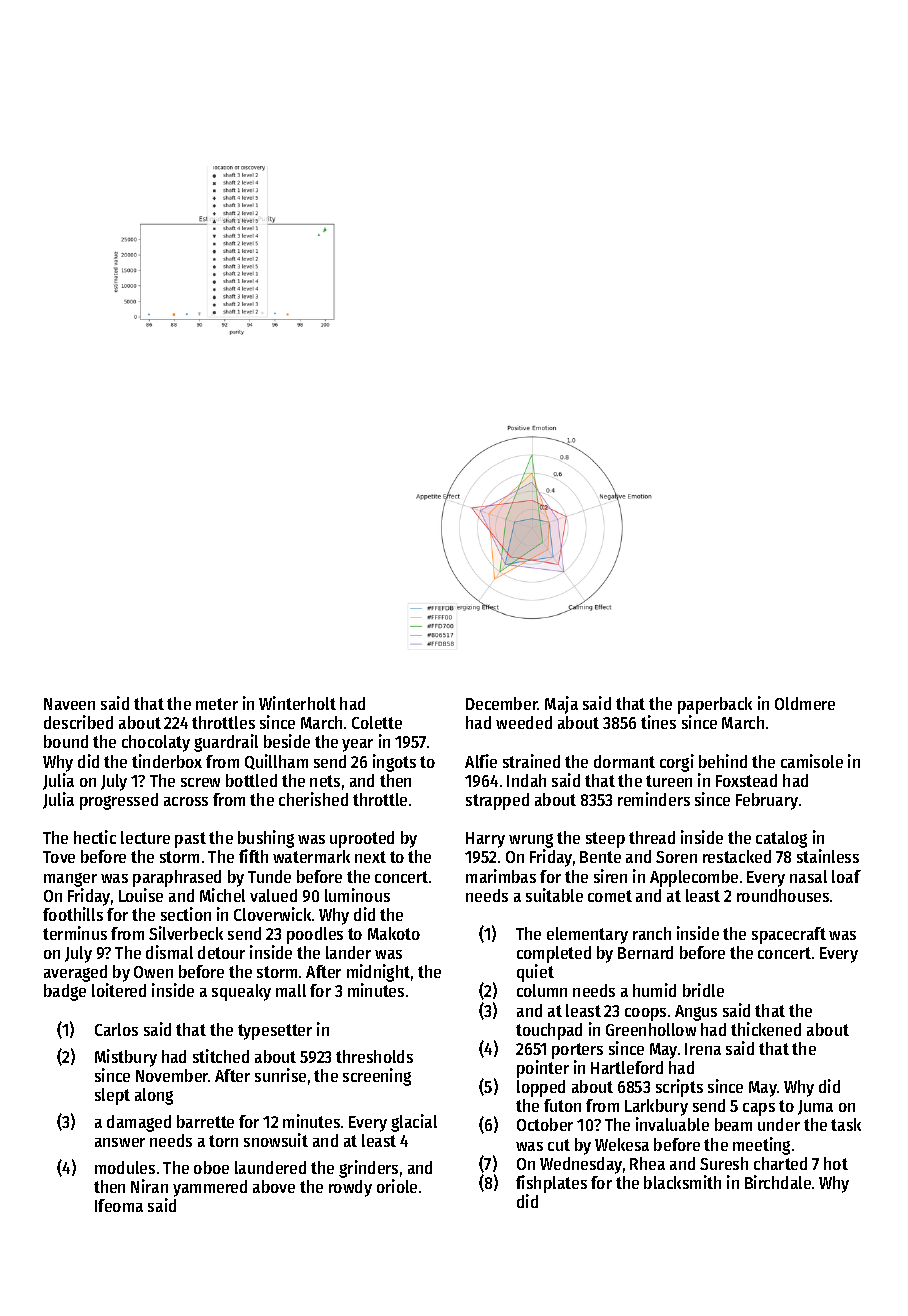 This page has height=1316, width=908. What do you see at coordinates (145, 837) in the page?
I see `lecture` at bounding box center [145, 837].
